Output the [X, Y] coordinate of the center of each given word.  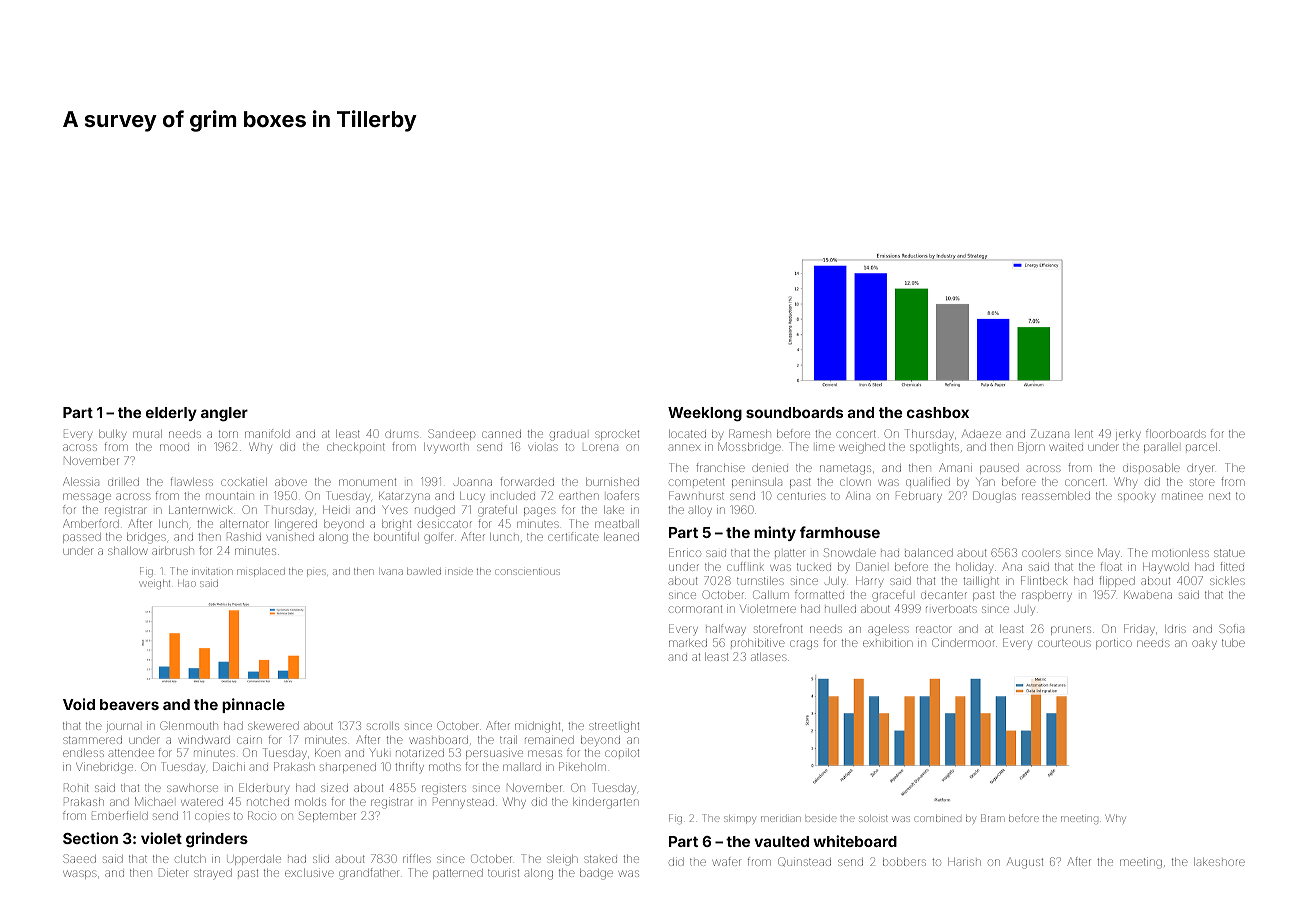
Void [79, 704]
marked [688, 643]
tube [1233, 643]
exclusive [309, 873]
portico [1114, 644]
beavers [129, 704]
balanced [929, 553]
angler [224, 414]
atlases [769, 657]
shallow [128, 551]
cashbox [938, 412]
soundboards [794, 412]
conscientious [527, 571]
